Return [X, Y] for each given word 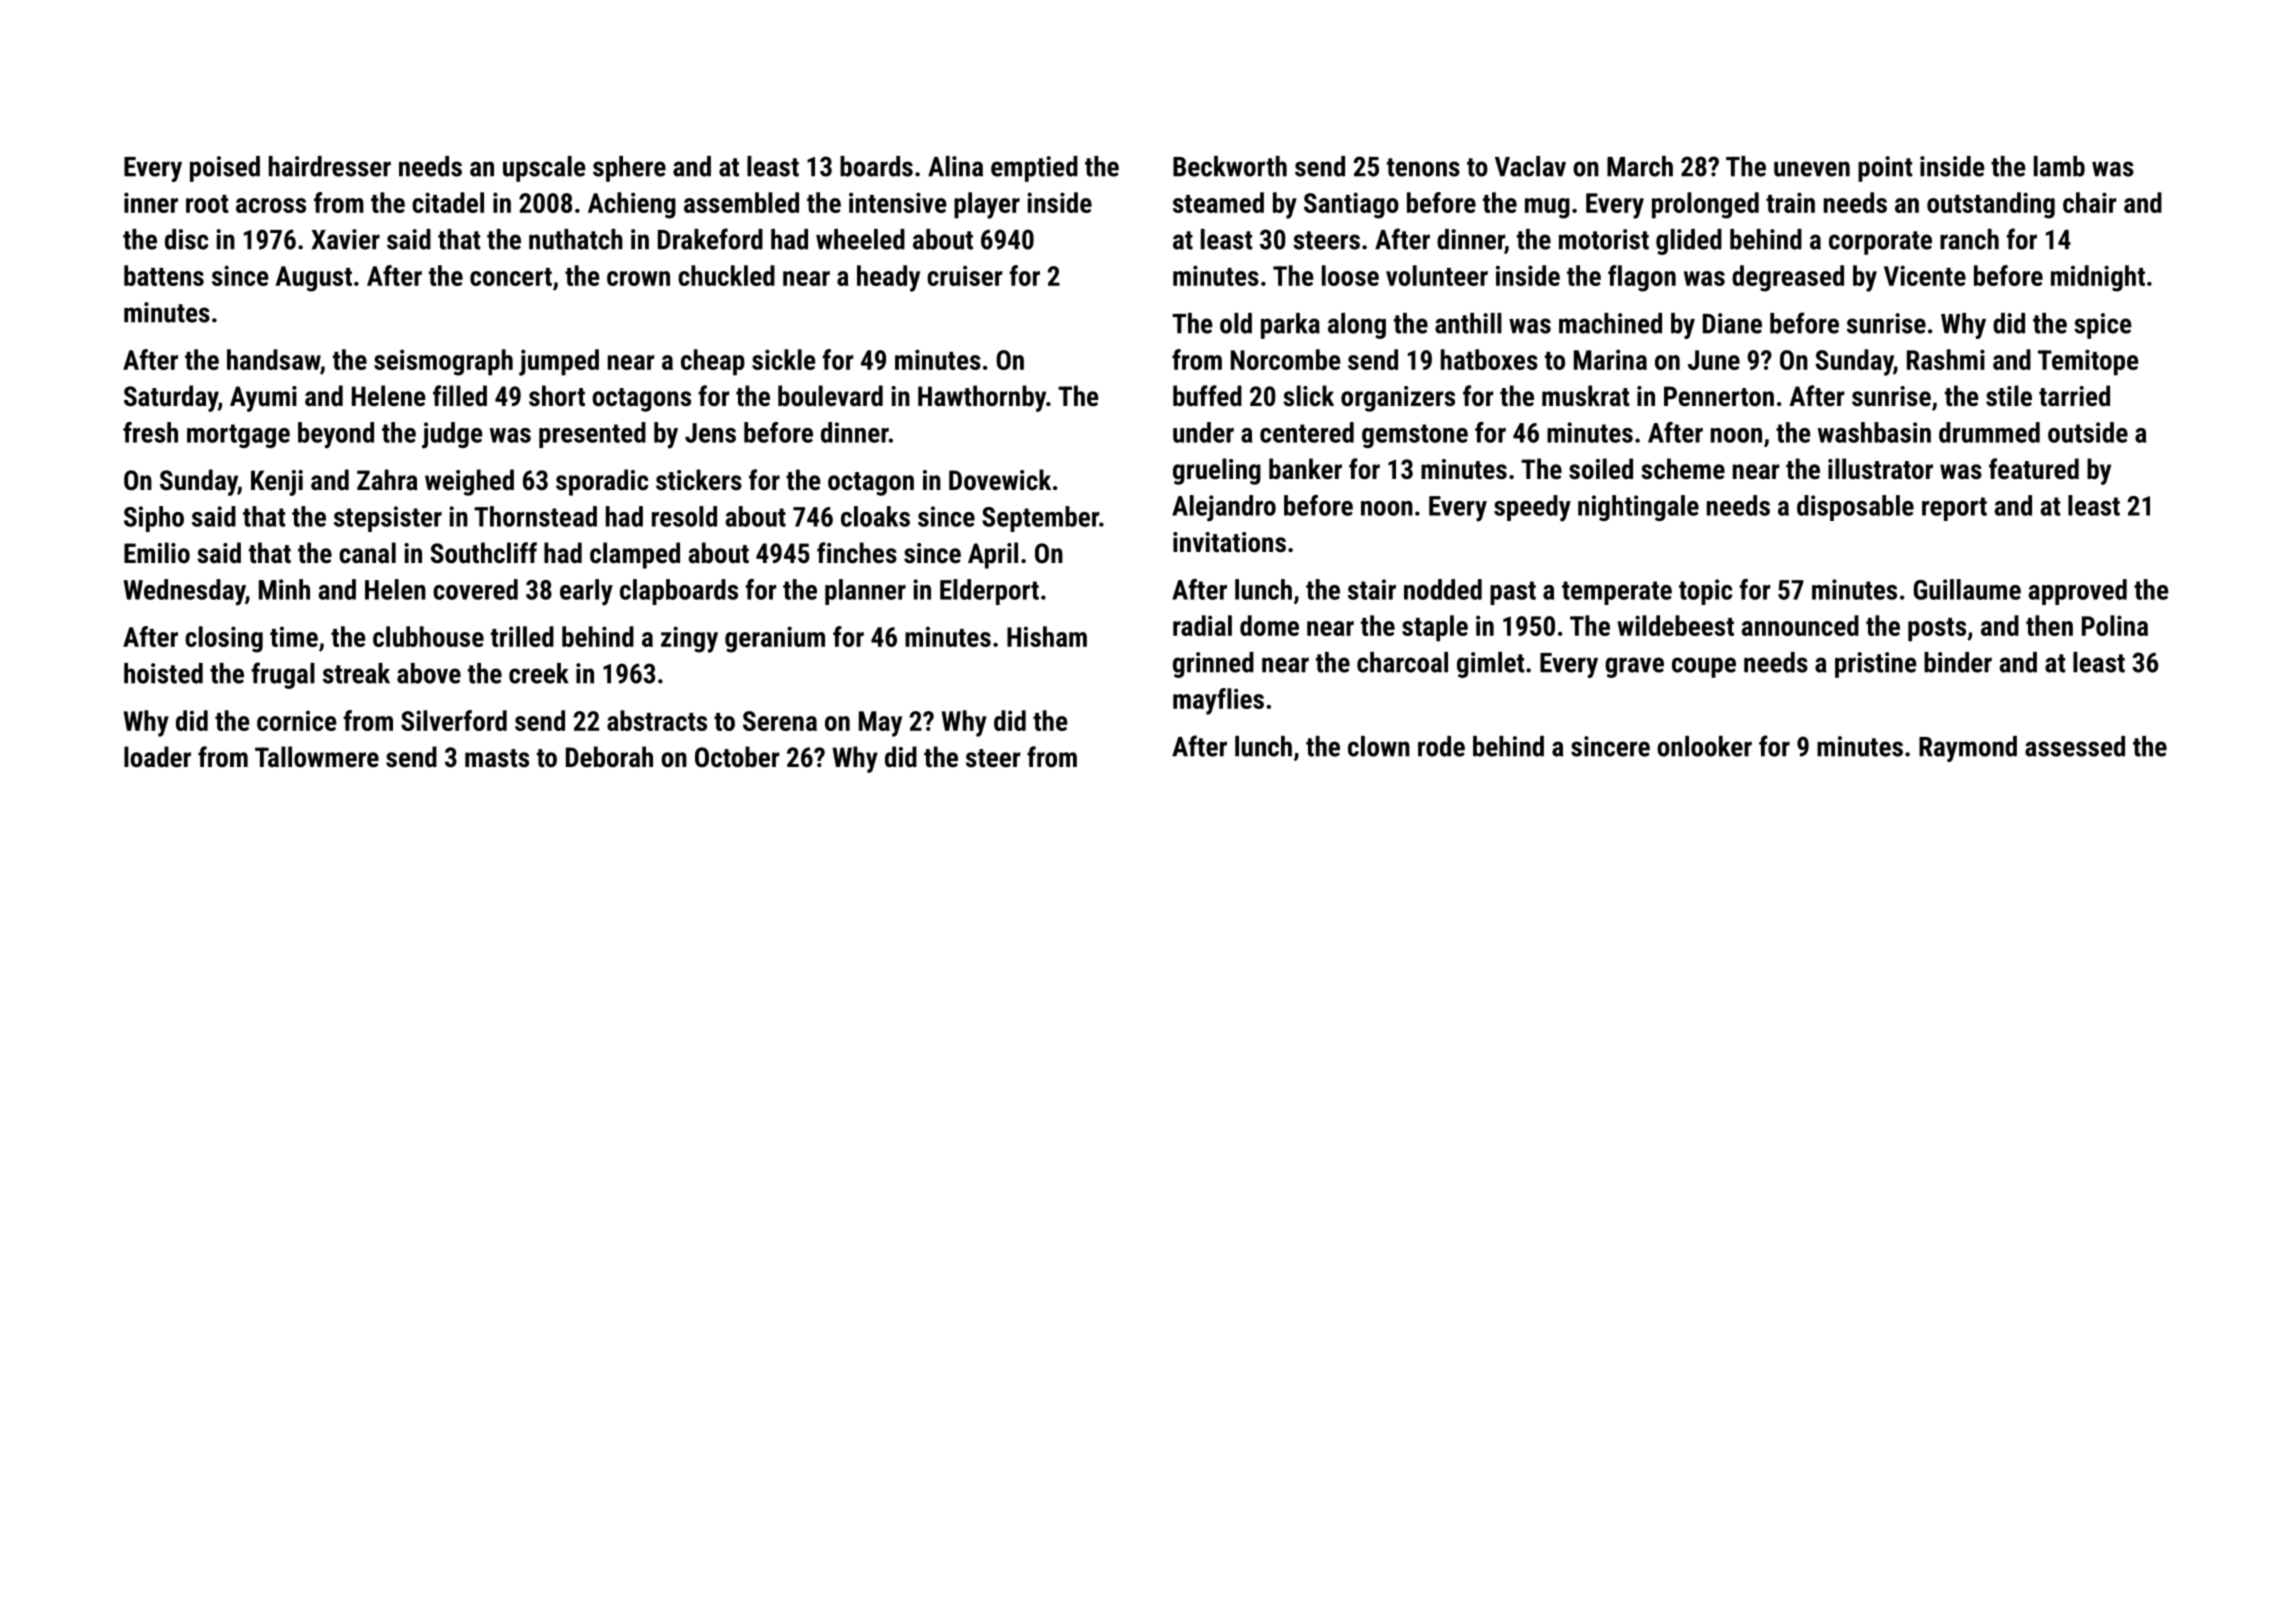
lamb [2059, 166]
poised [225, 169]
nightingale [1638, 508]
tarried [2074, 396]
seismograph [443, 362]
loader [157, 757]
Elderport [989, 592]
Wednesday [184, 592]
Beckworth [1230, 166]
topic [1705, 592]
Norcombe [1286, 359]
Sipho [154, 519]
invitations [1229, 542]
